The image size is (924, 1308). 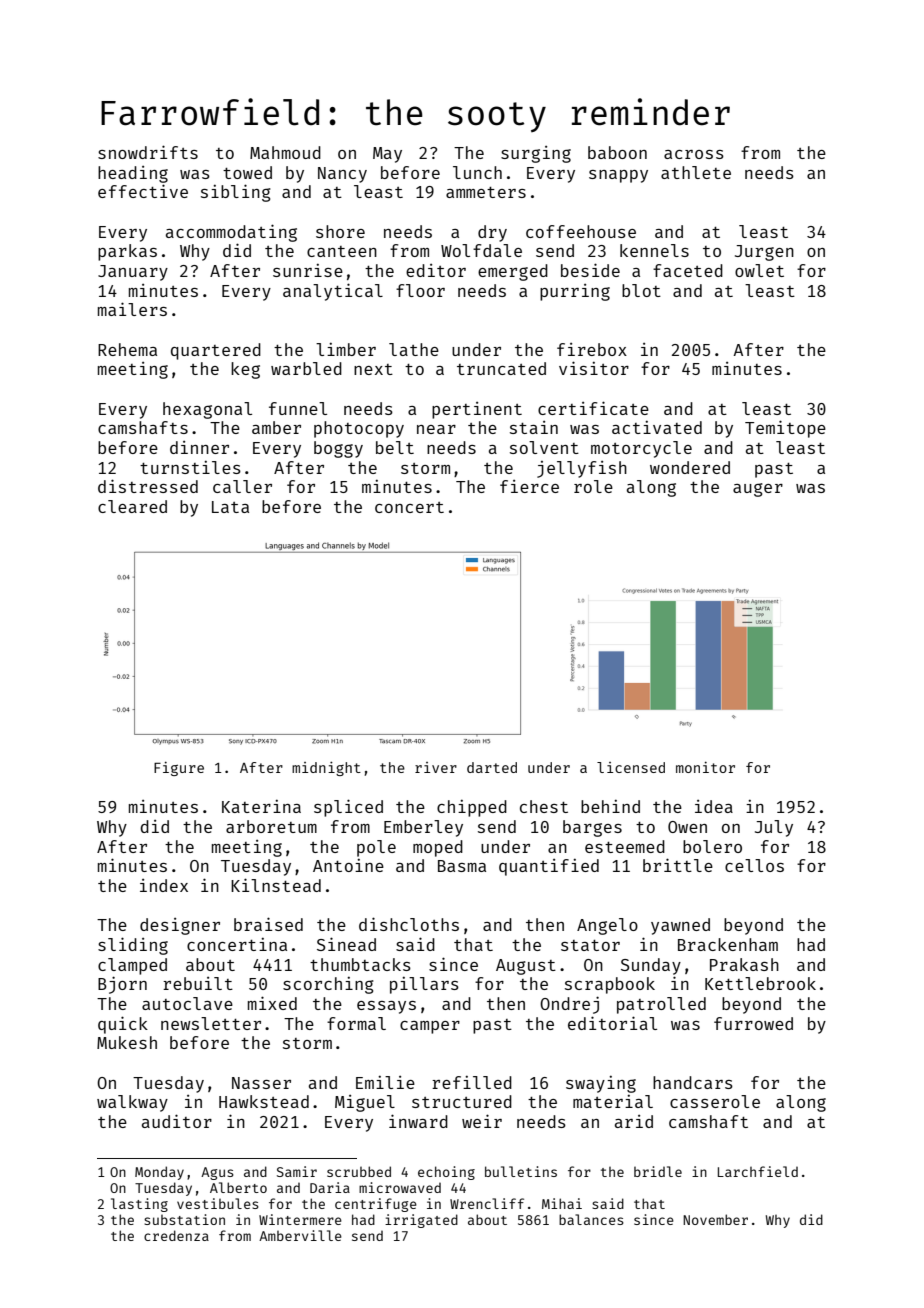 What do you see at coordinates (179, 768) in the page?
I see `Figure` at bounding box center [179, 768].
